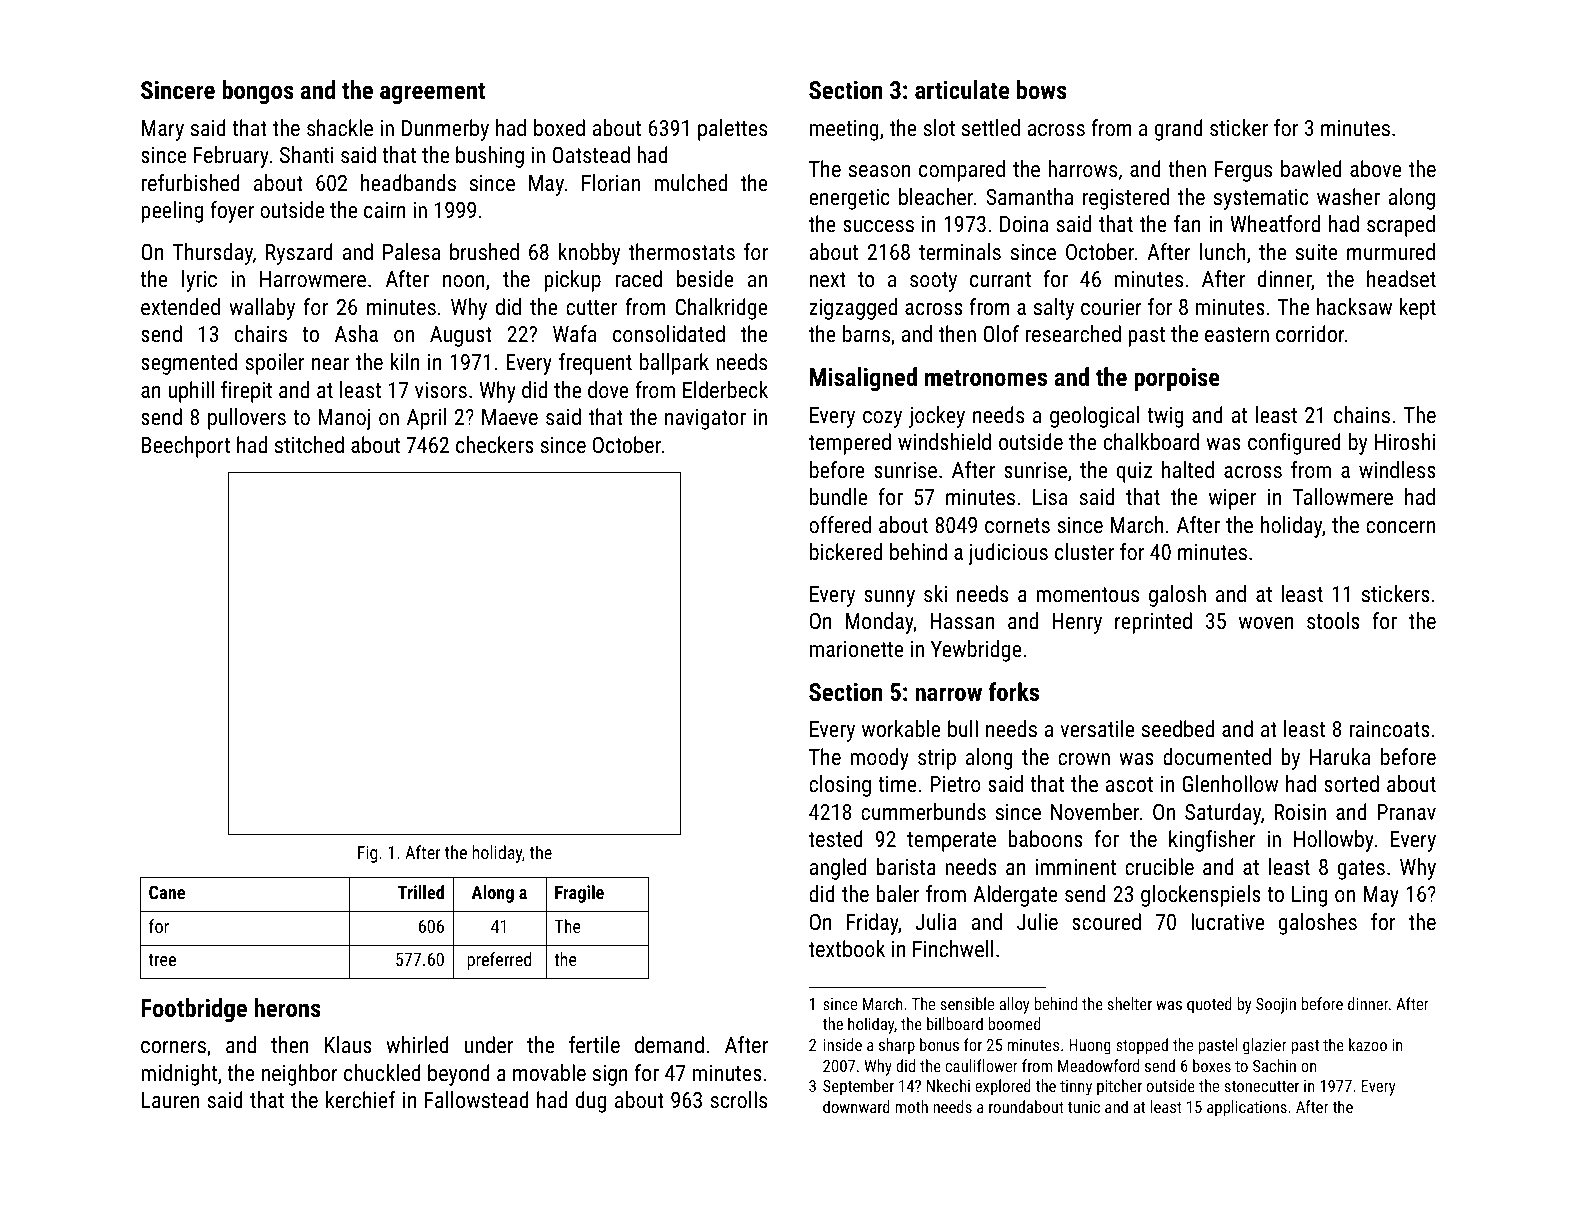 The image size is (1577, 1219). What do you see at coordinates (880, 623) in the document?
I see `Monday` at bounding box center [880, 623].
